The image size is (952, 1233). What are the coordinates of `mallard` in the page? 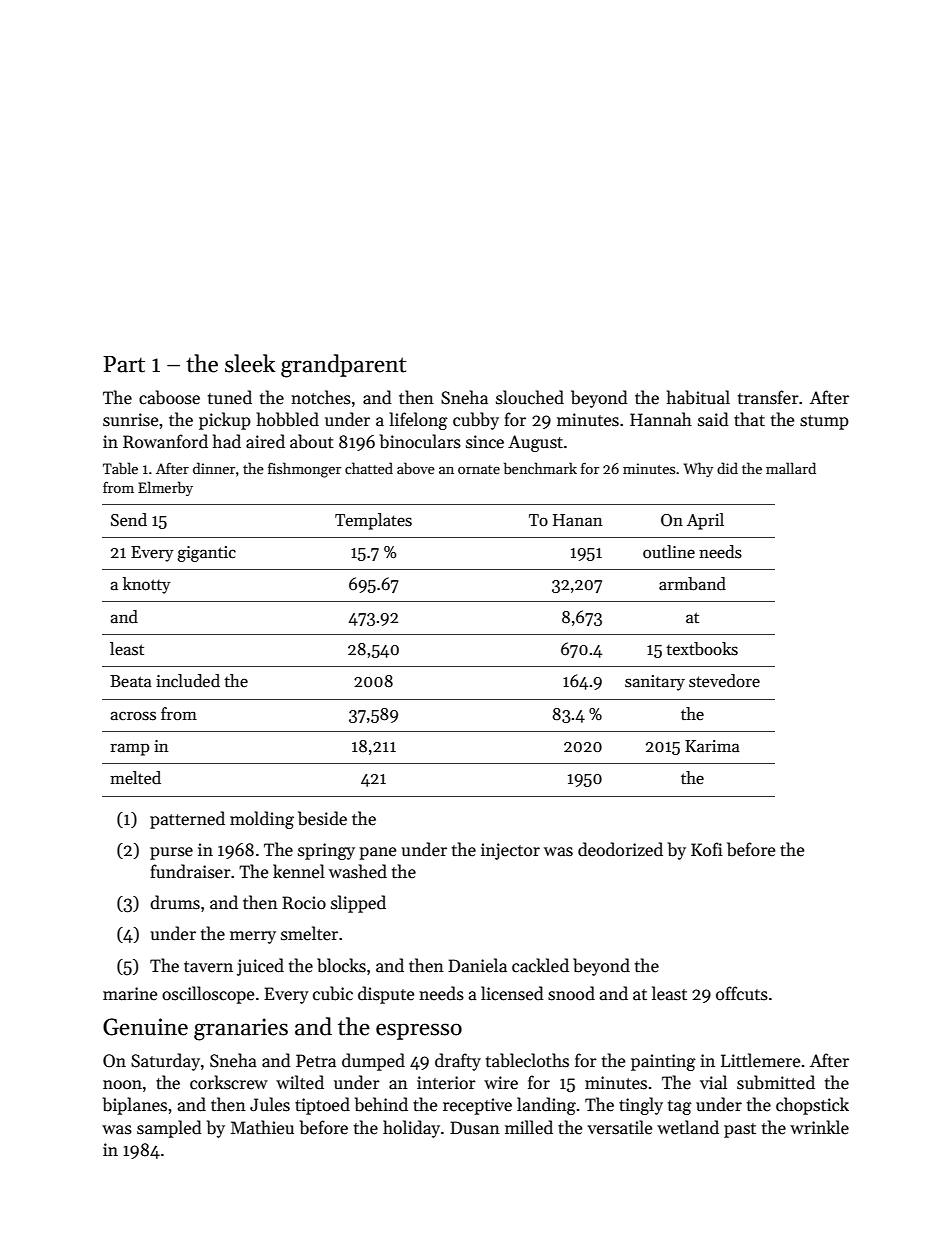 It's located at (791, 468).
